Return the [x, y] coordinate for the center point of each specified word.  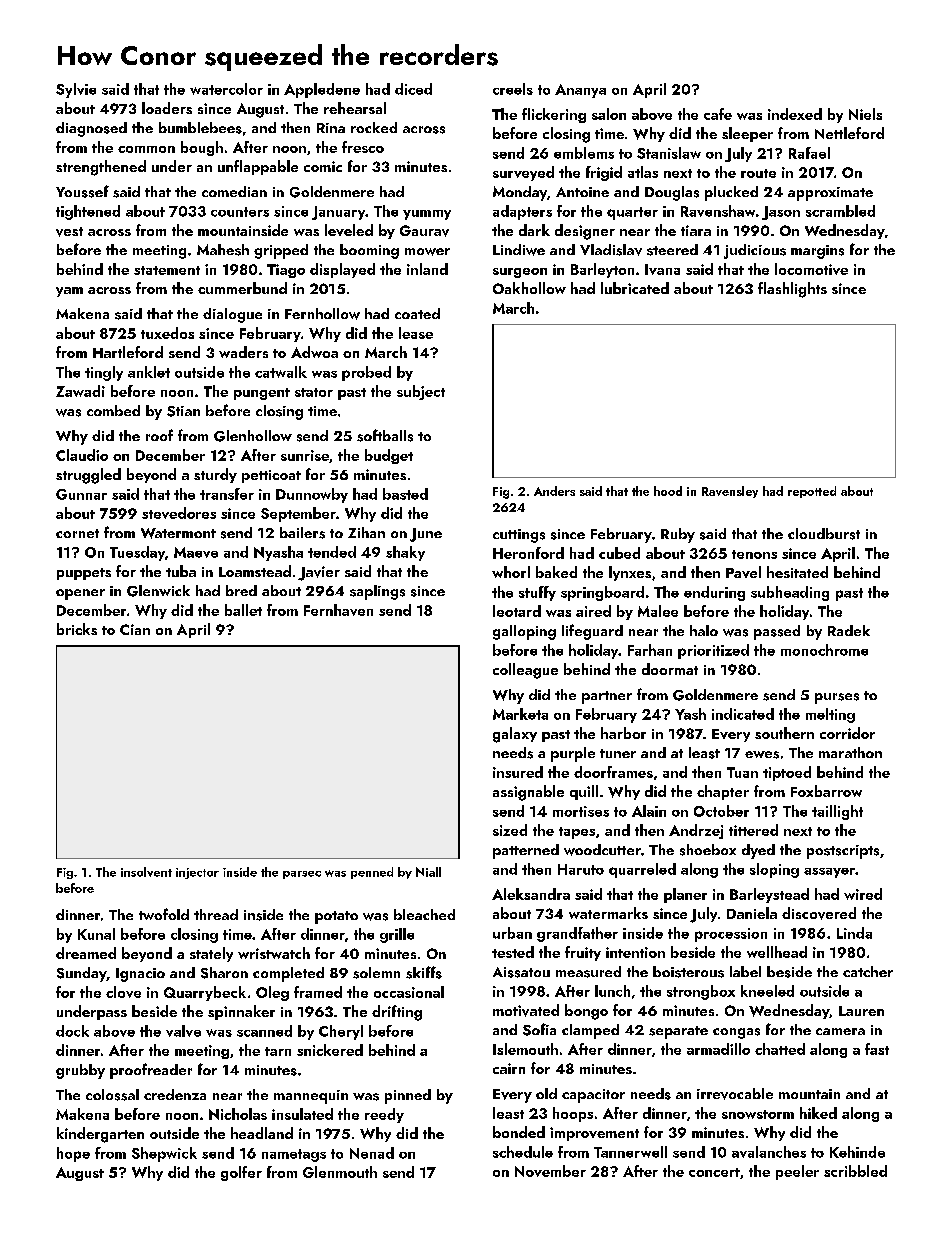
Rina [331, 128]
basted [405, 494]
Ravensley [730, 492]
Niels [865, 114]
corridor [847, 733]
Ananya [580, 91]
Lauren [861, 1011]
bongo [586, 1012]
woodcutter [602, 850]
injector [197, 873]
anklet [149, 372]
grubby [80, 1071]
